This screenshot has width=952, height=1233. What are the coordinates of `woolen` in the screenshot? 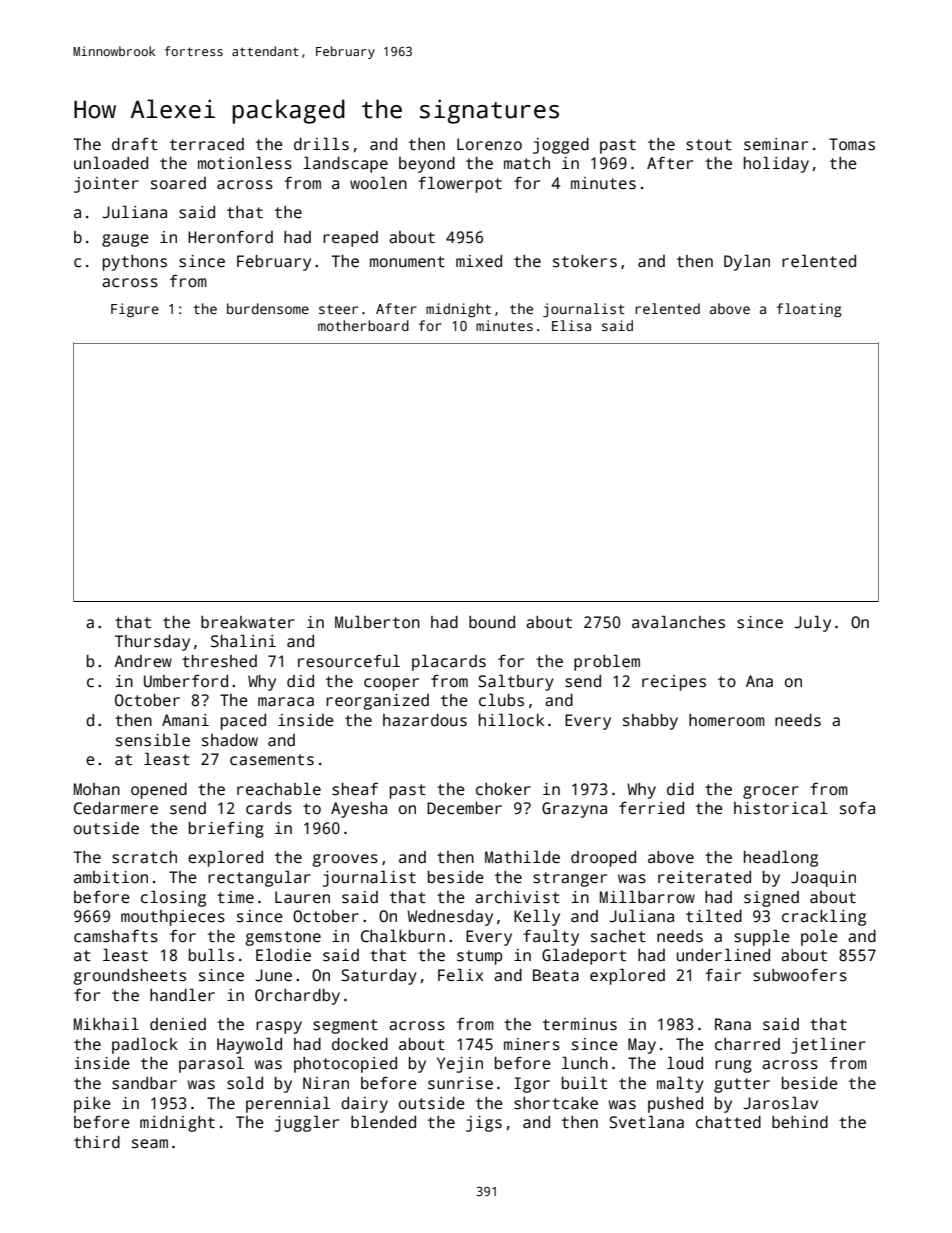 It's located at (378, 182).
